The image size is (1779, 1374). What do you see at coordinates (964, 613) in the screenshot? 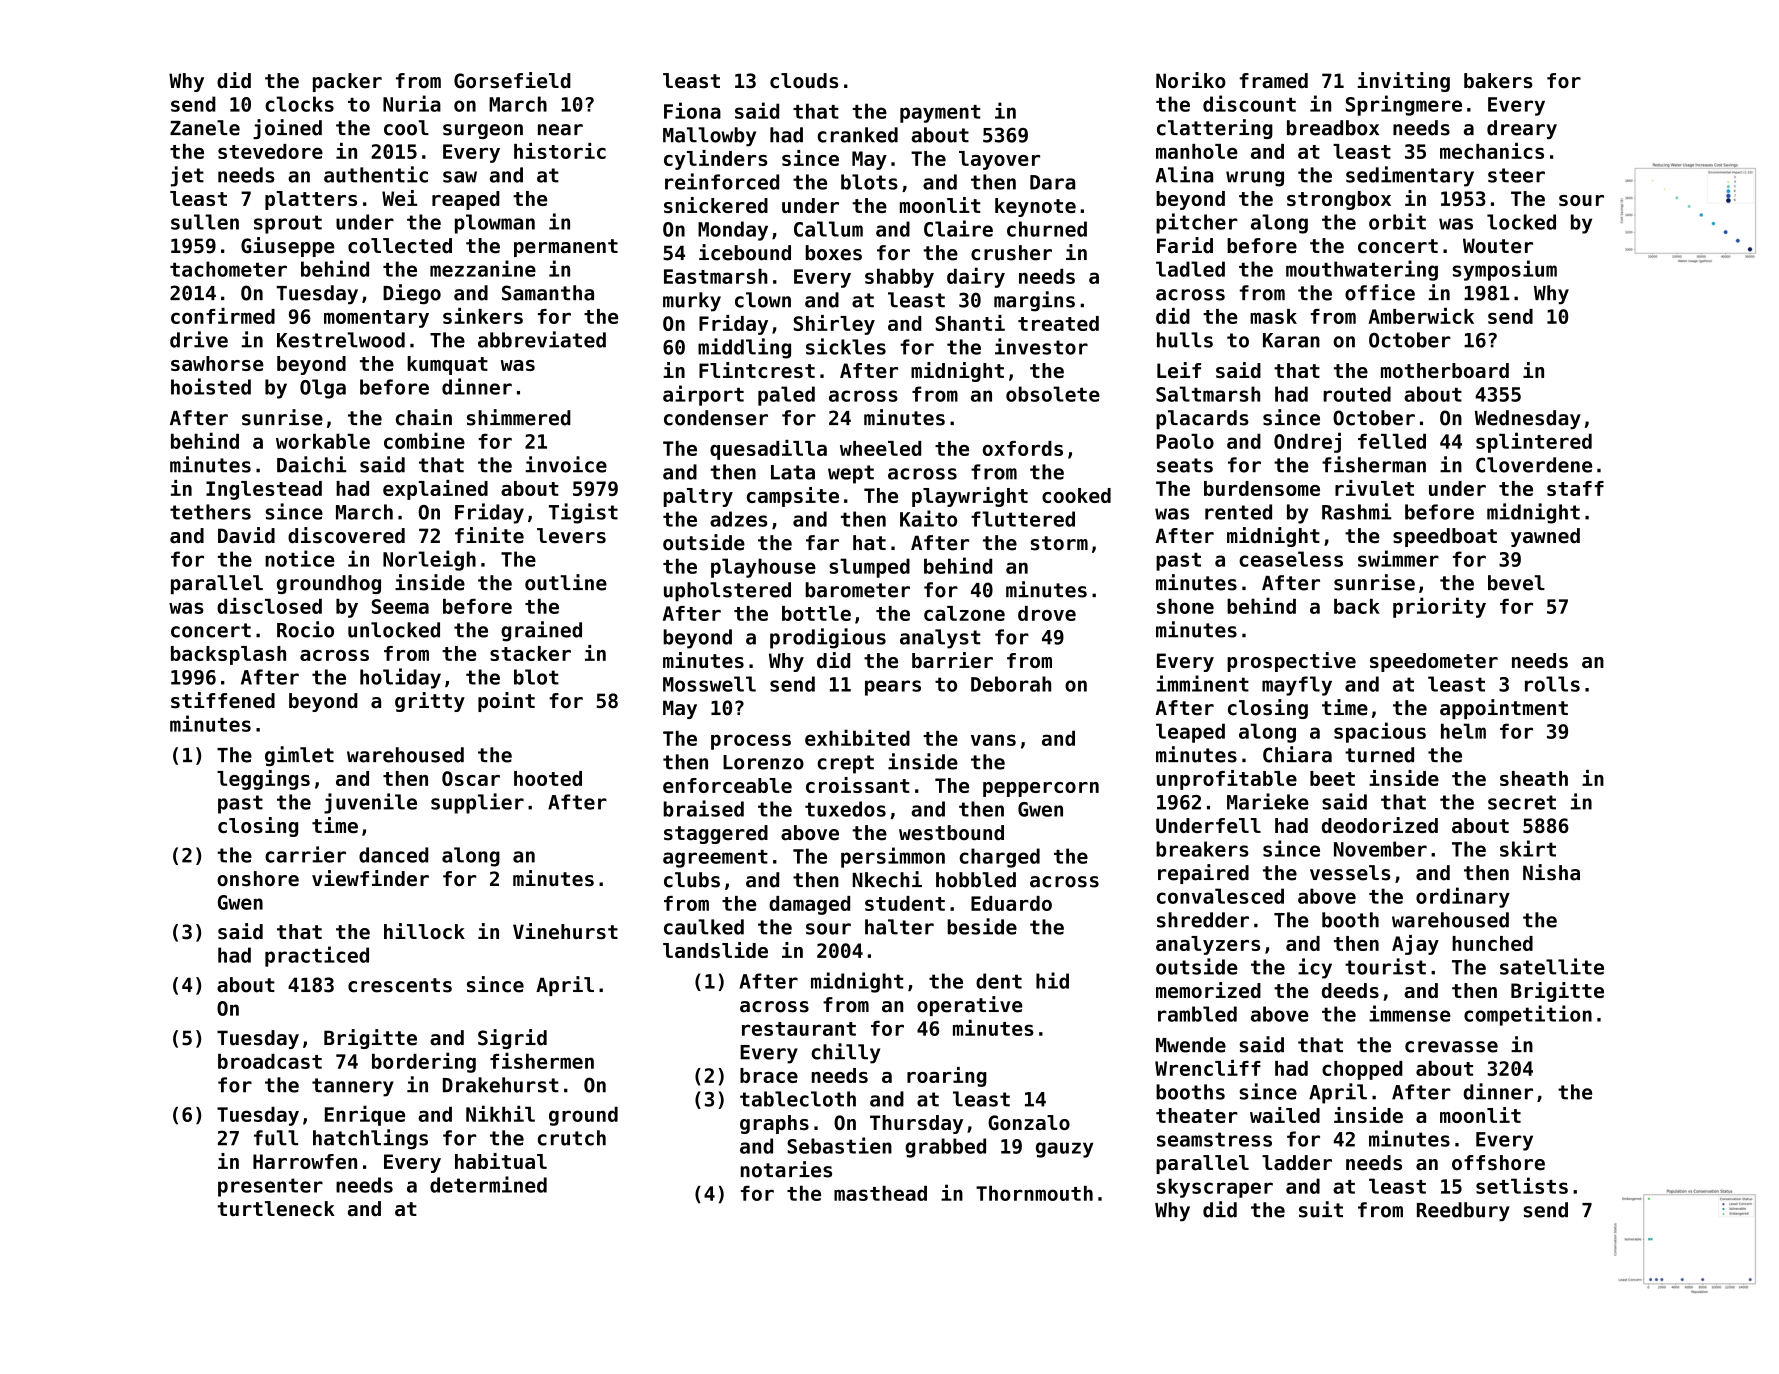
I see `calzone` at bounding box center [964, 613].
